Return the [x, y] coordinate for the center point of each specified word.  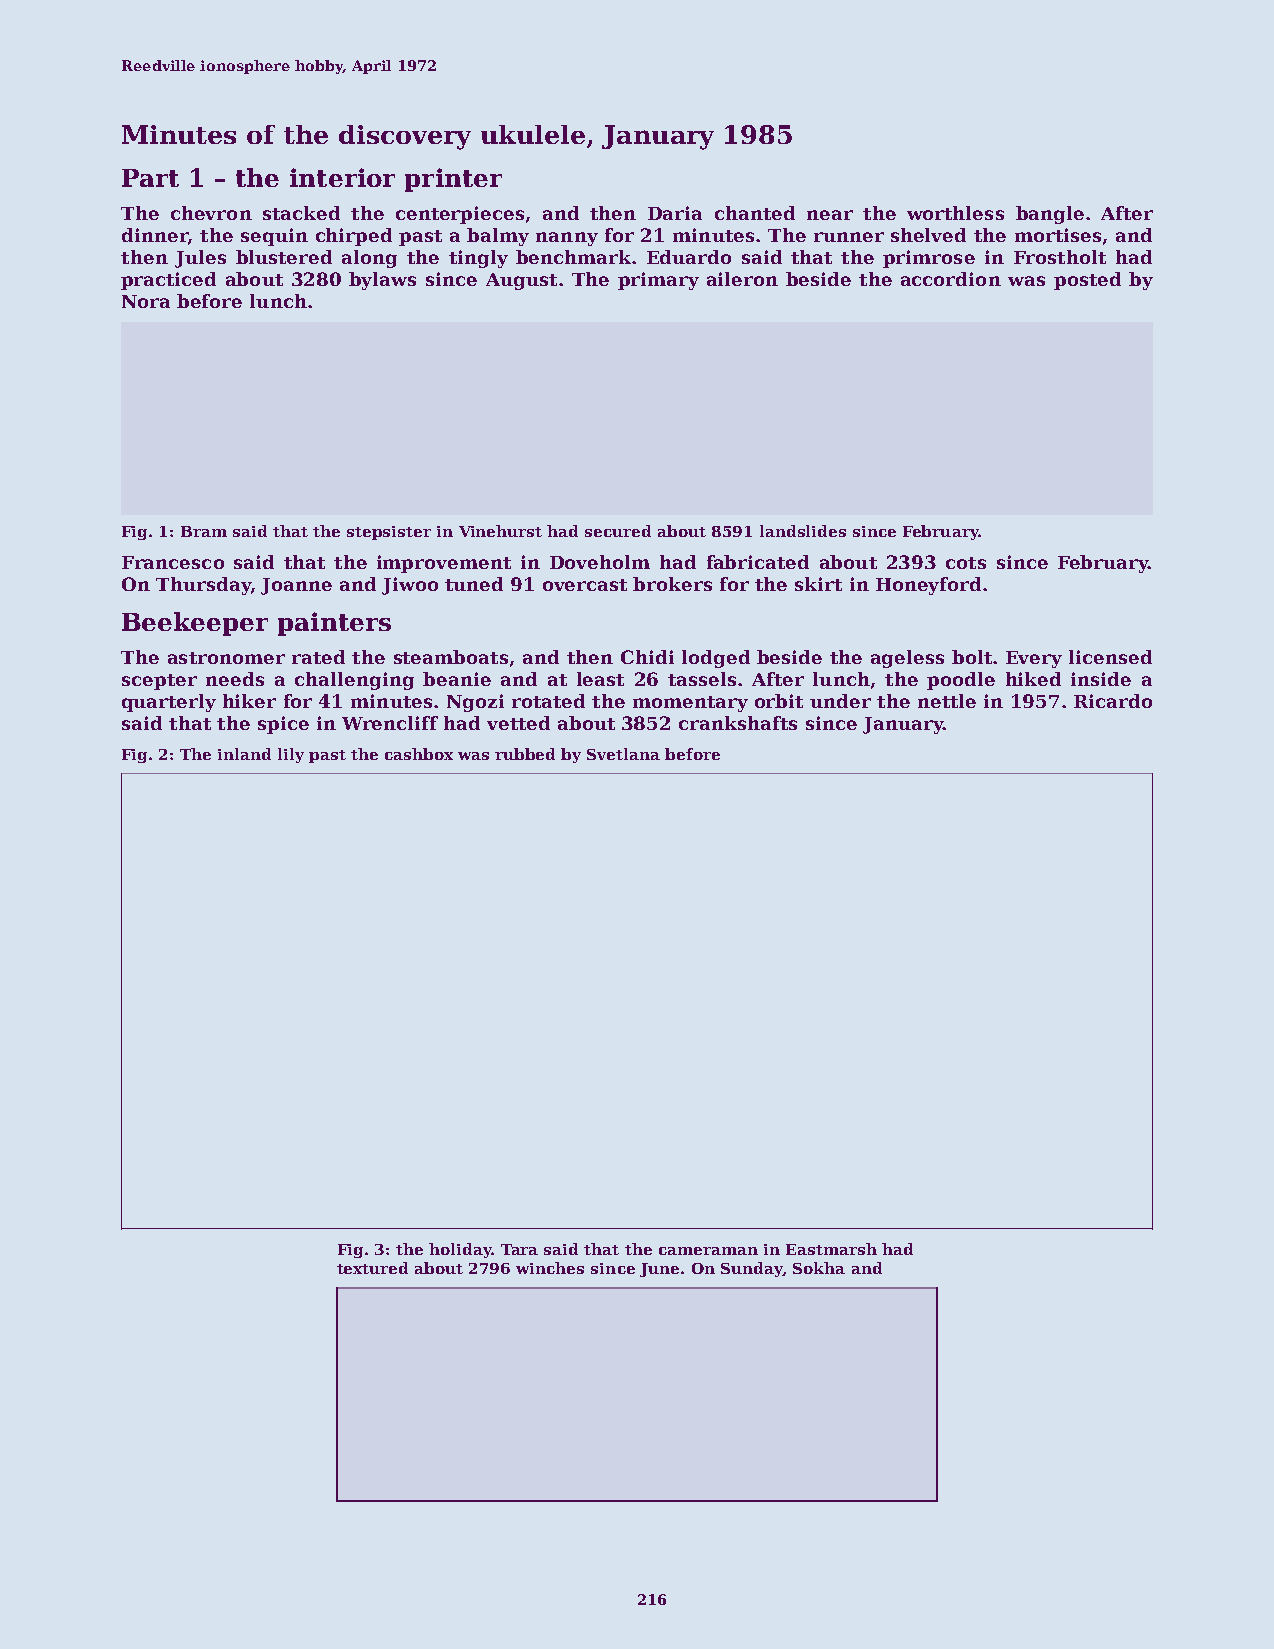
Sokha [819, 1268]
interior [342, 177]
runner [849, 237]
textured [372, 1268]
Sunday [752, 1269]
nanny [567, 239]
